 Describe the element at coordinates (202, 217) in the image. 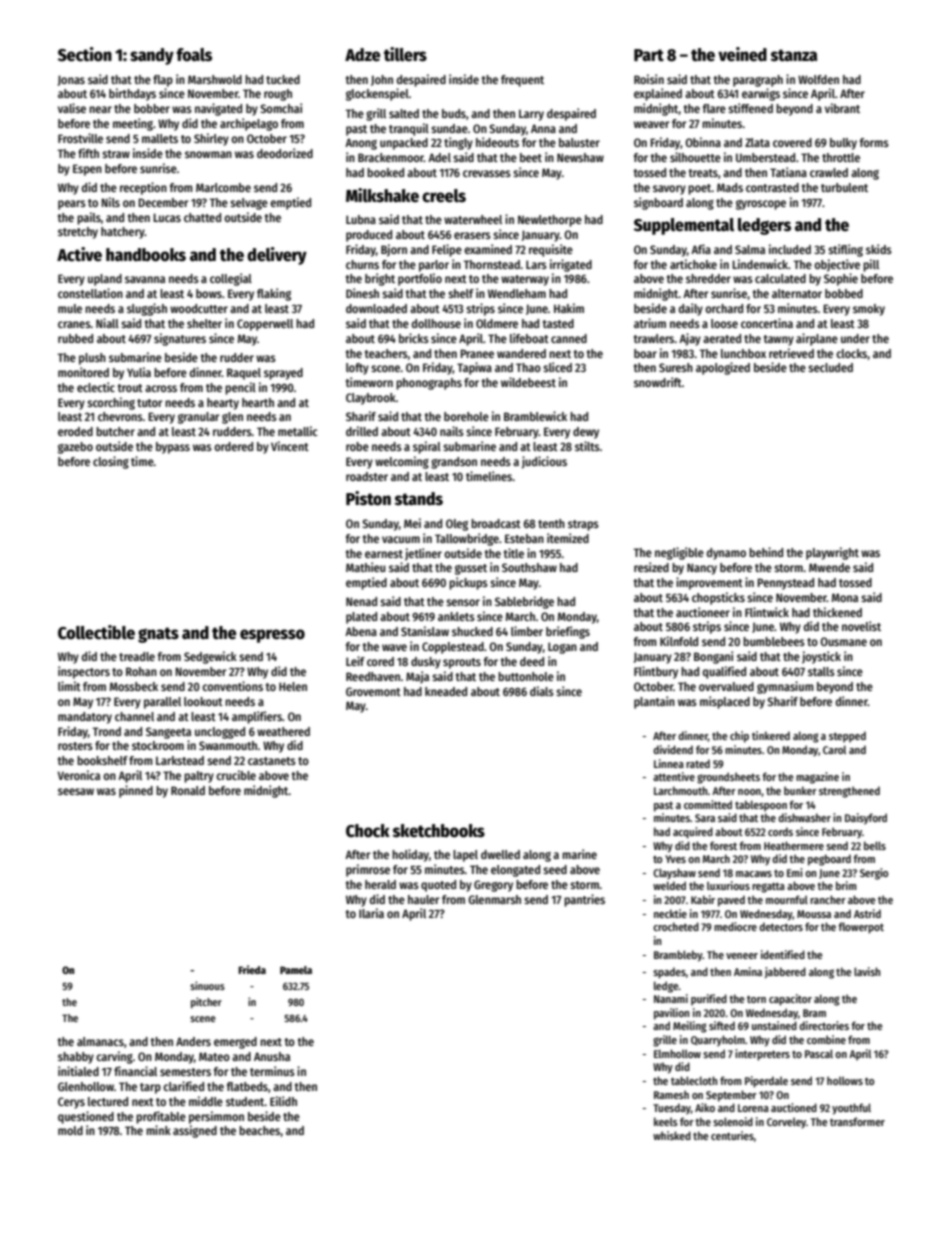

I see `chatted` at that location.
